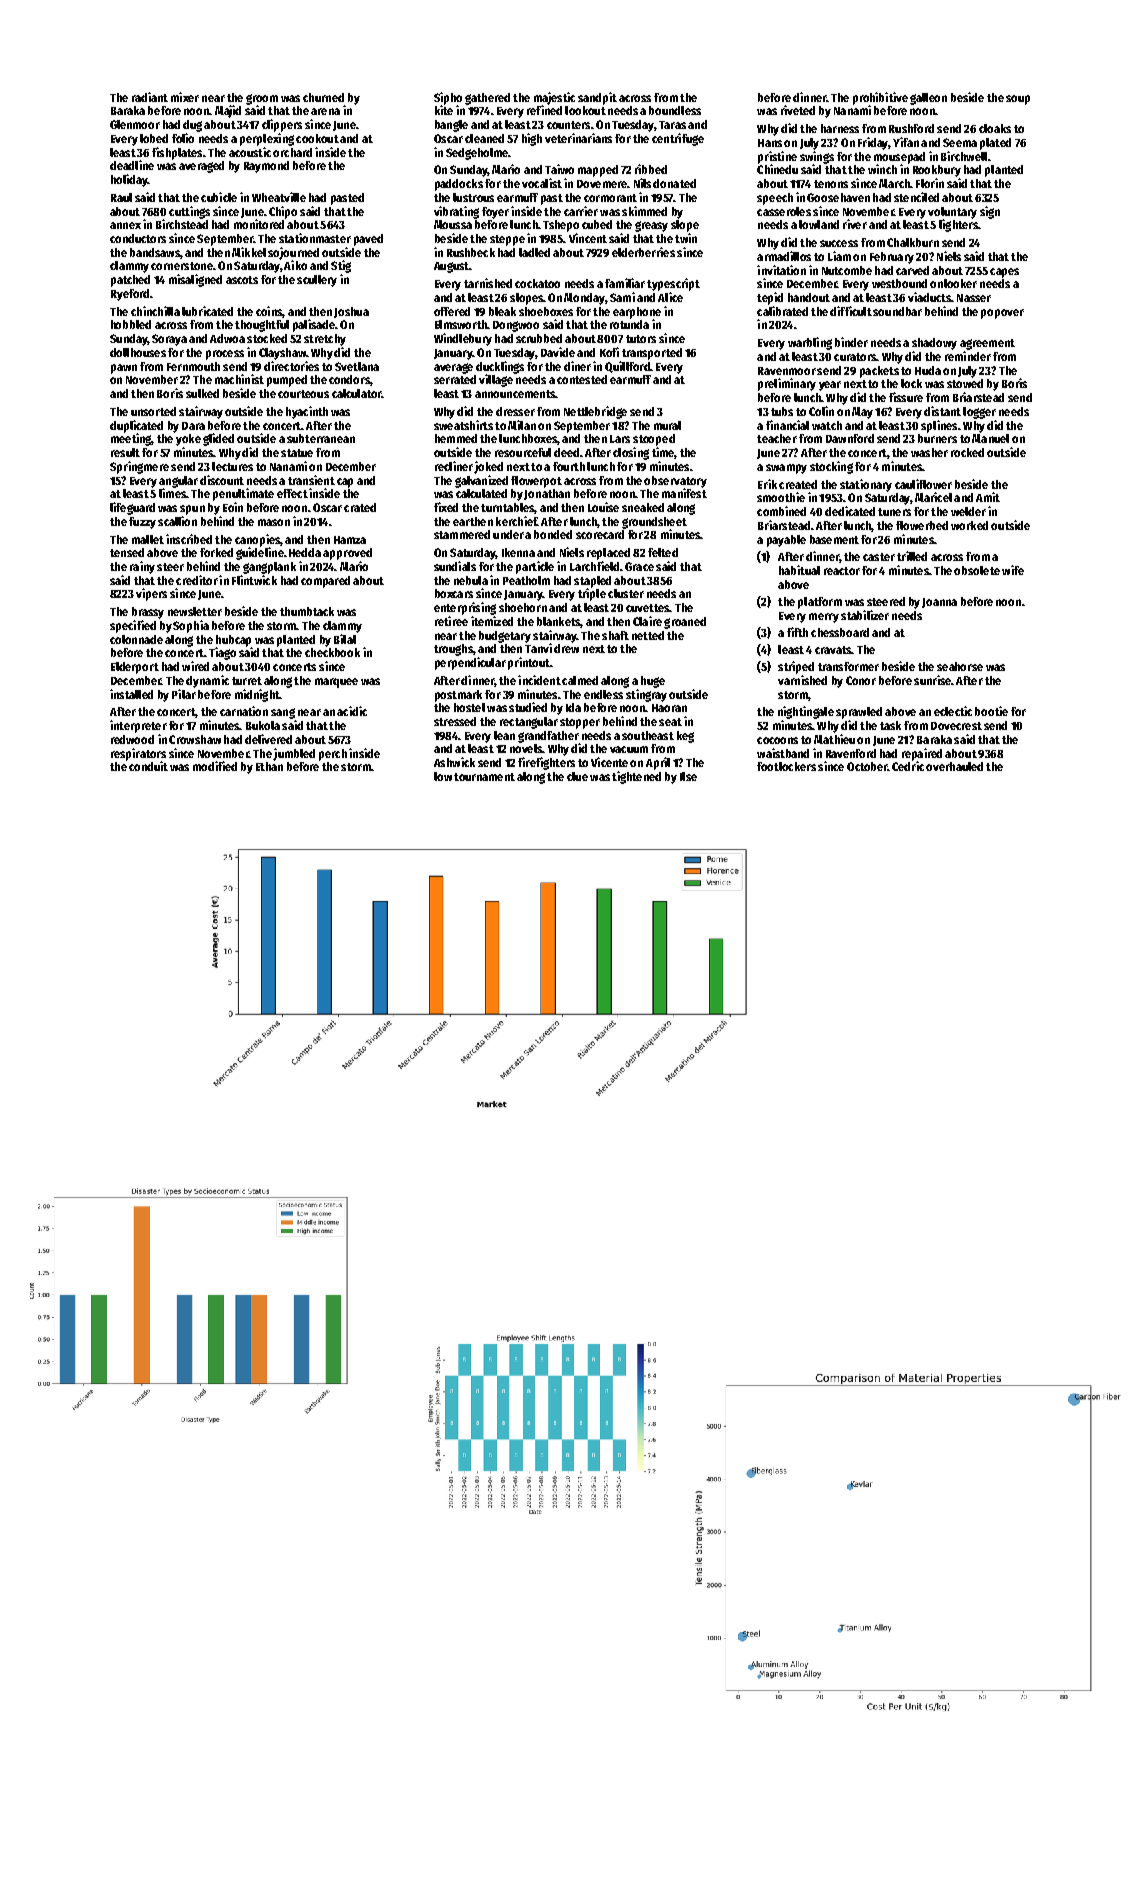  I want to click on sang, so click(283, 713).
